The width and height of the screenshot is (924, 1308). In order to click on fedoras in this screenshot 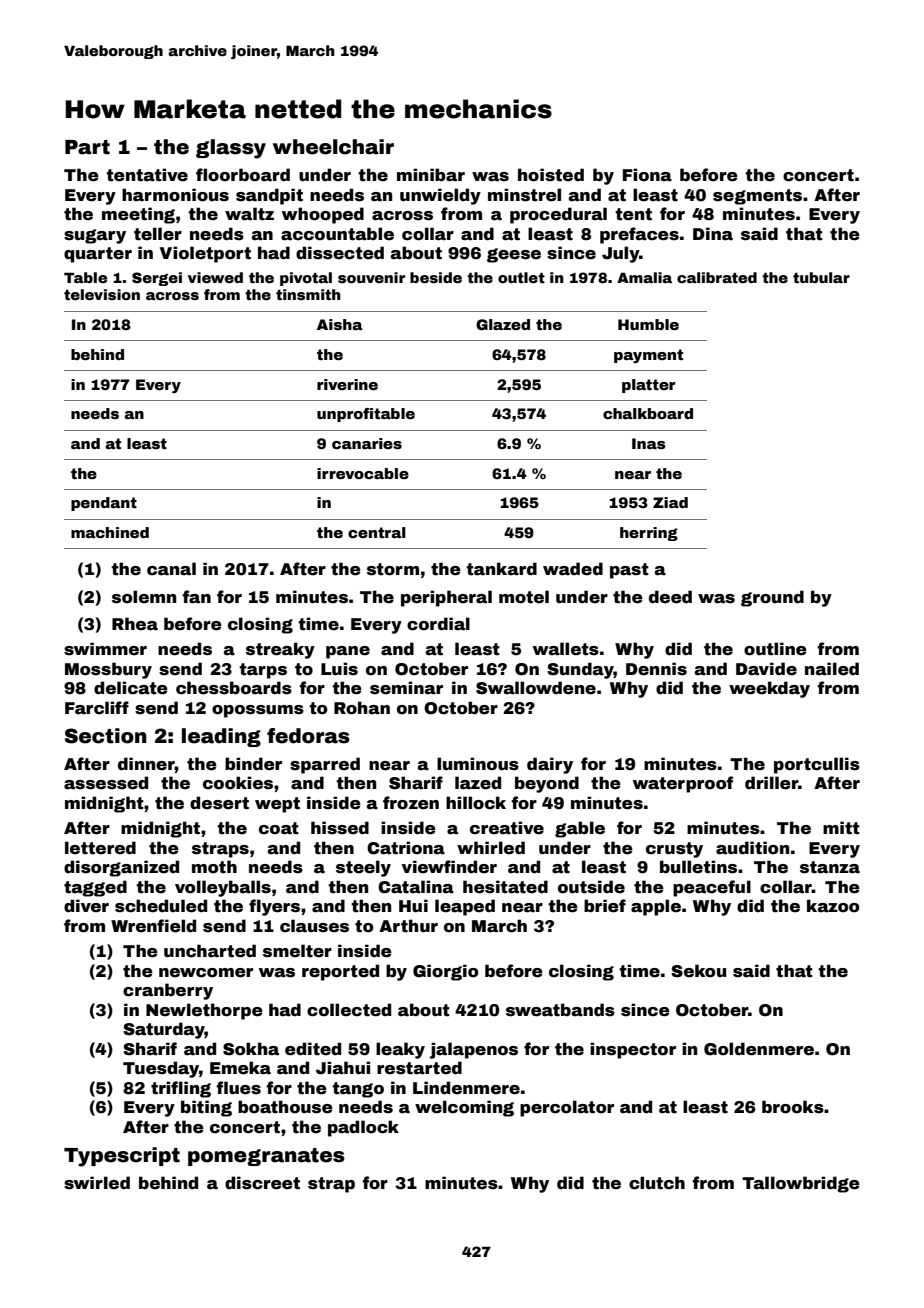, I will do `click(308, 736)`.
